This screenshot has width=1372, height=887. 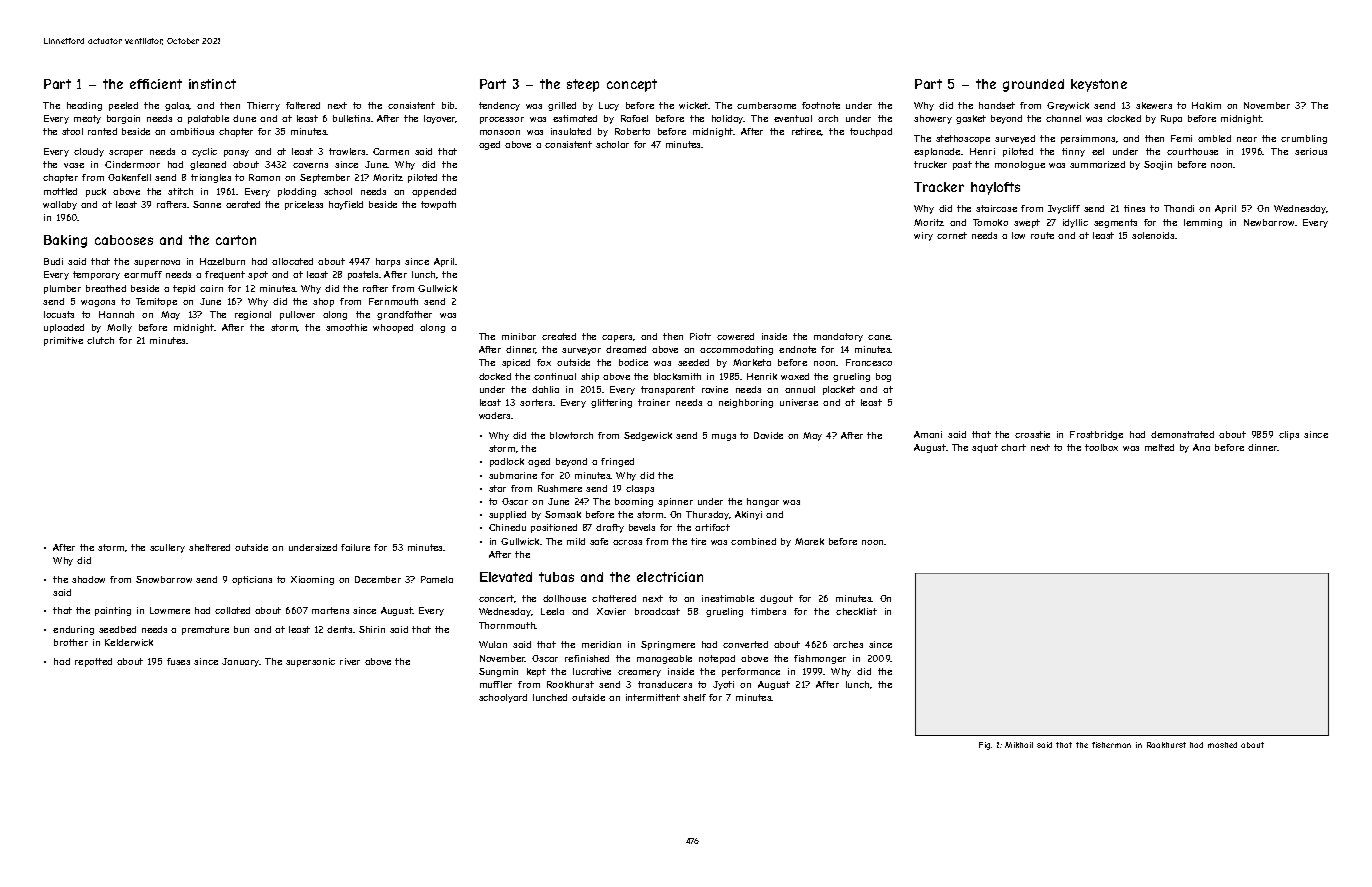 I want to click on Sedgewick, so click(x=648, y=436).
